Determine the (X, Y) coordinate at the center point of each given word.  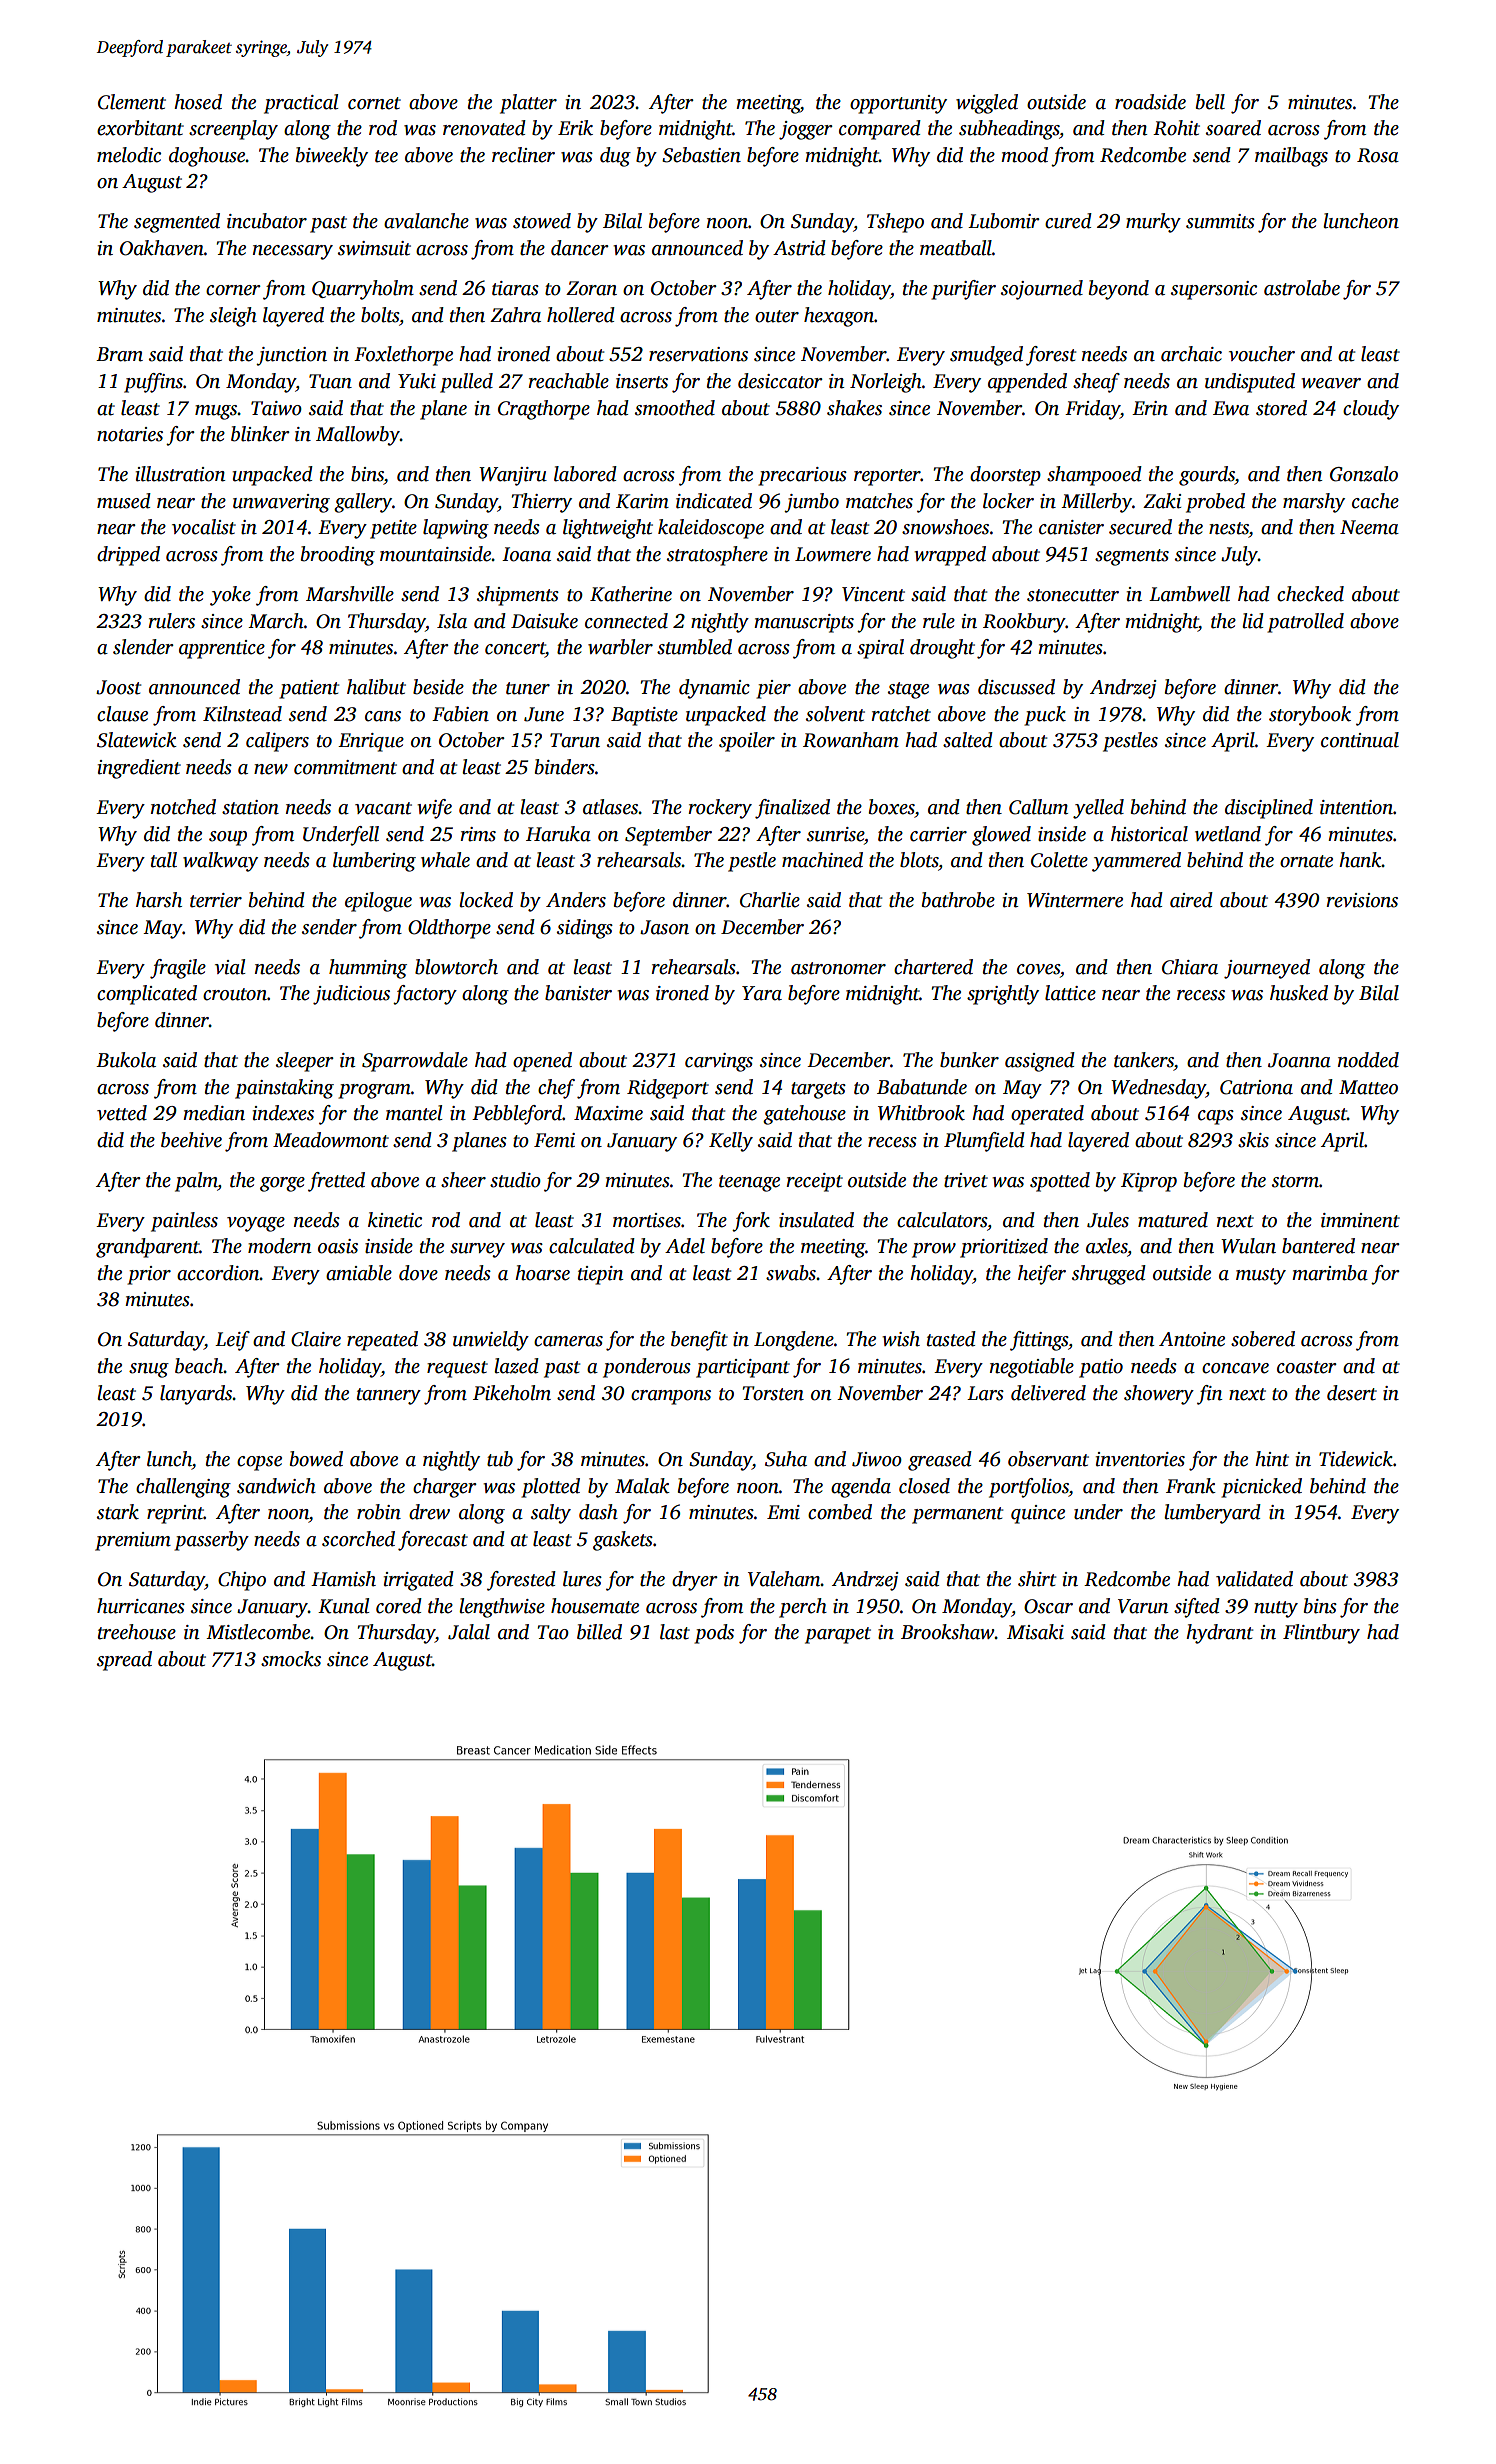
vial (230, 967)
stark (118, 1512)
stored (1281, 408)
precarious (802, 476)
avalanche (426, 221)
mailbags (1291, 157)
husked (1299, 993)
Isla (452, 621)
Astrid (799, 248)
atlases (611, 807)
